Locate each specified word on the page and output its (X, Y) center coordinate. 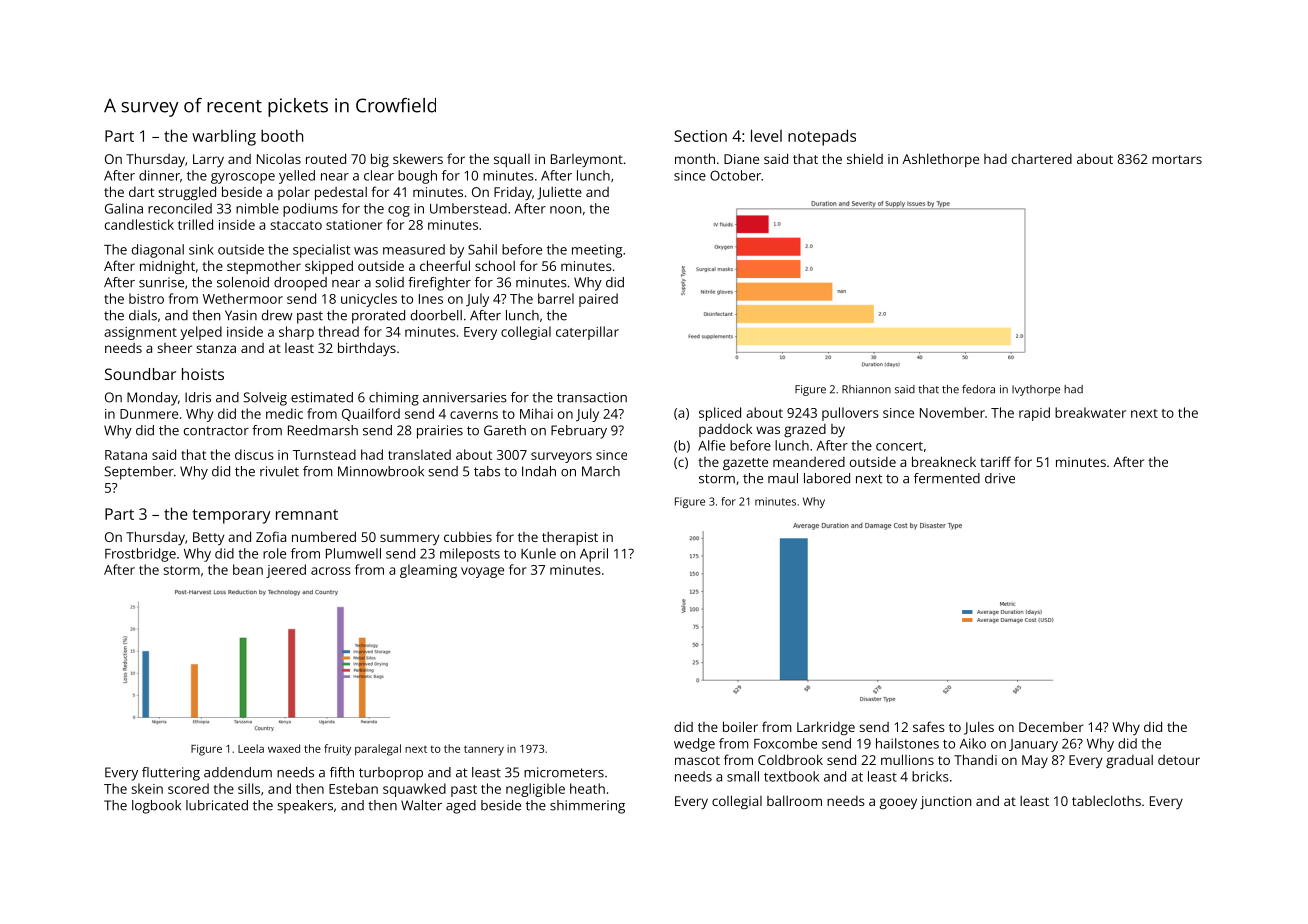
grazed (805, 430)
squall (512, 160)
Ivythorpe (1036, 390)
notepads (822, 137)
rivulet (279, 471)
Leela (251, 748)
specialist (321, 251)
